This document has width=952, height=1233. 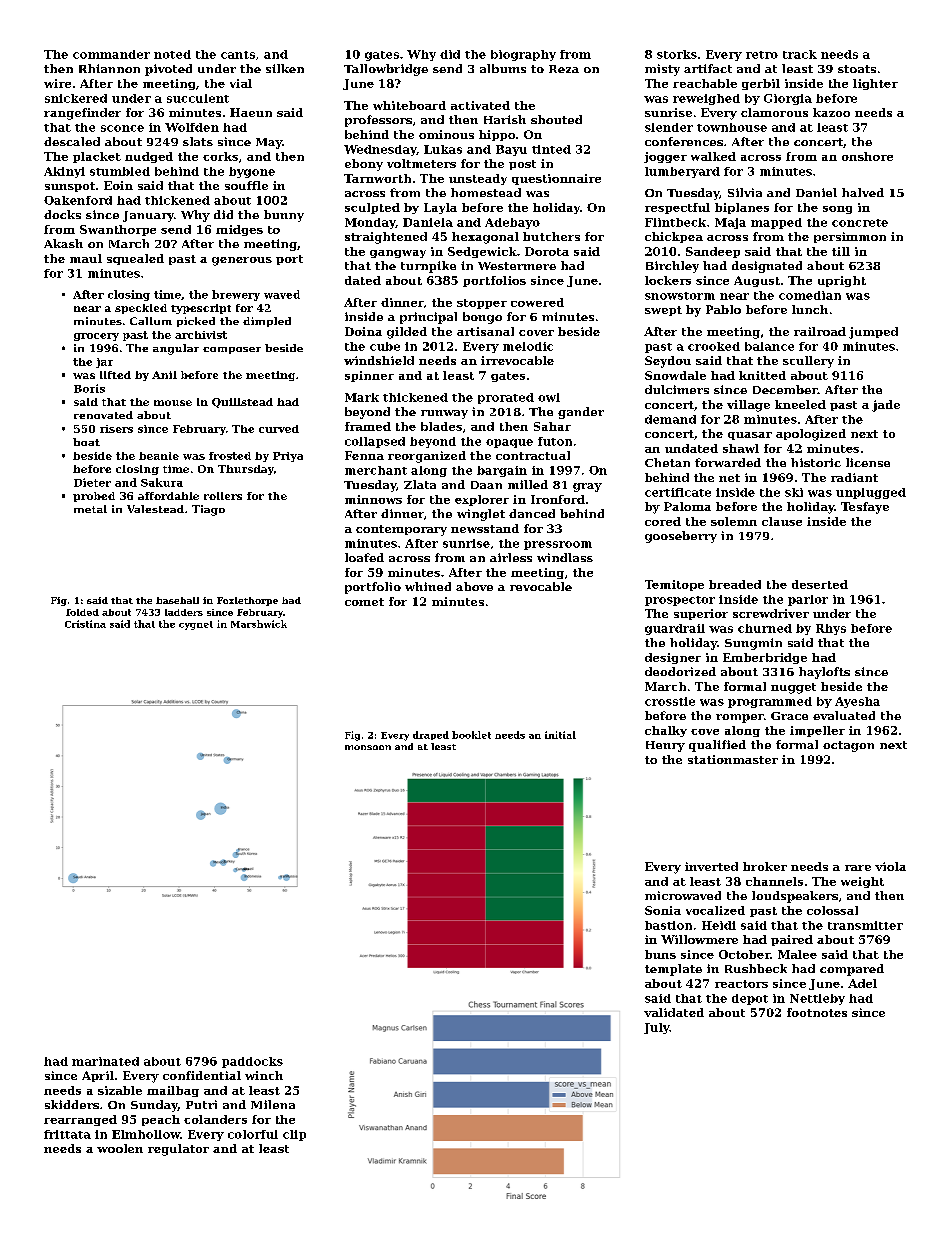 What do you see at coordinates (886, 406) in the document?
I see `jade` at bounding box center [886, 406].
